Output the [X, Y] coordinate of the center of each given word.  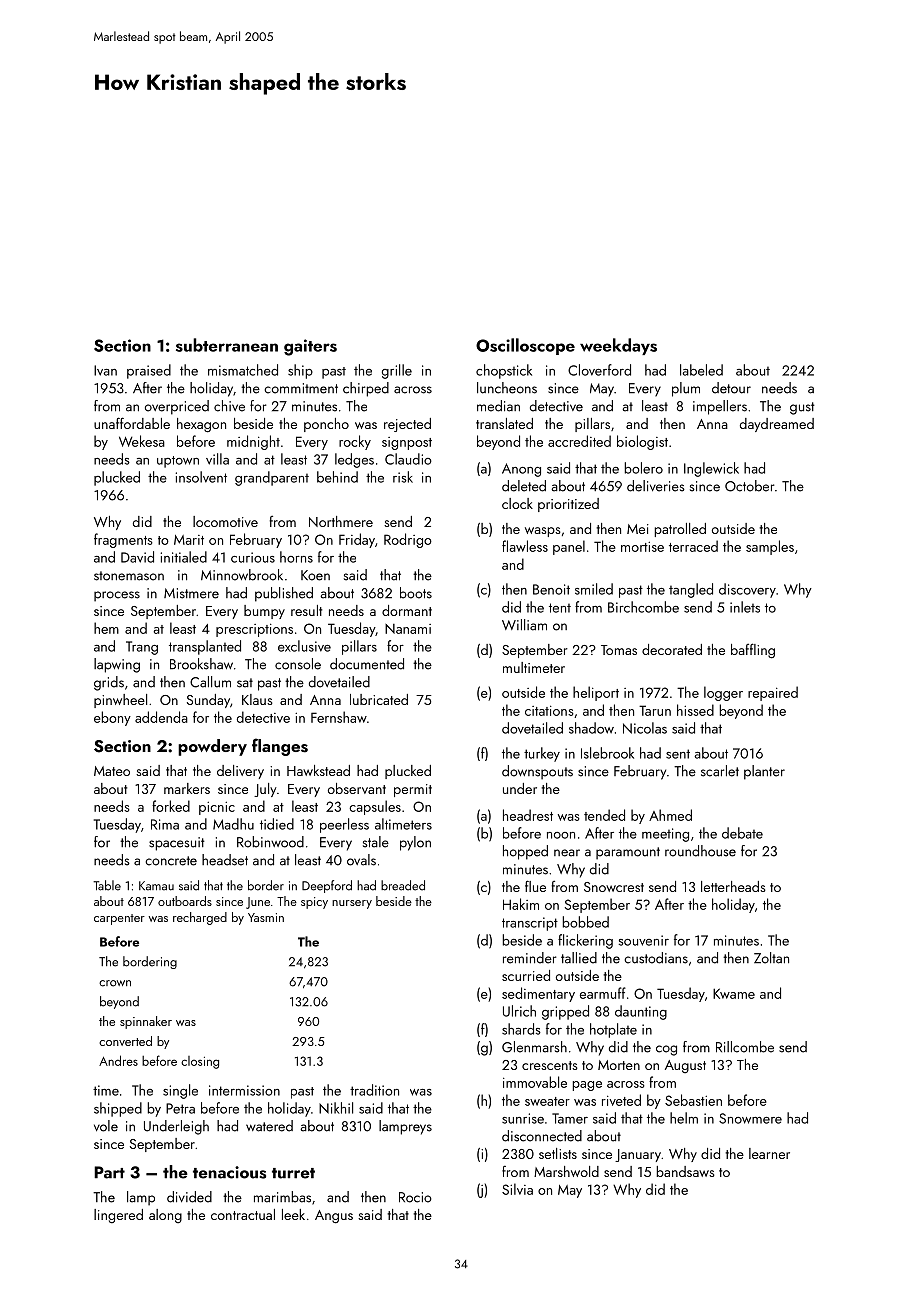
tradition [374, 1090]
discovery [747, 590]
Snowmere [750, 1118]
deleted [524, 486]
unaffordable [132, 423]
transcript [530, 924]
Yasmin [266, 917]
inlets [745, 607]
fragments [123, 540]
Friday [357, 540]
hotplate [613, 1030]
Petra [180, 1108]
